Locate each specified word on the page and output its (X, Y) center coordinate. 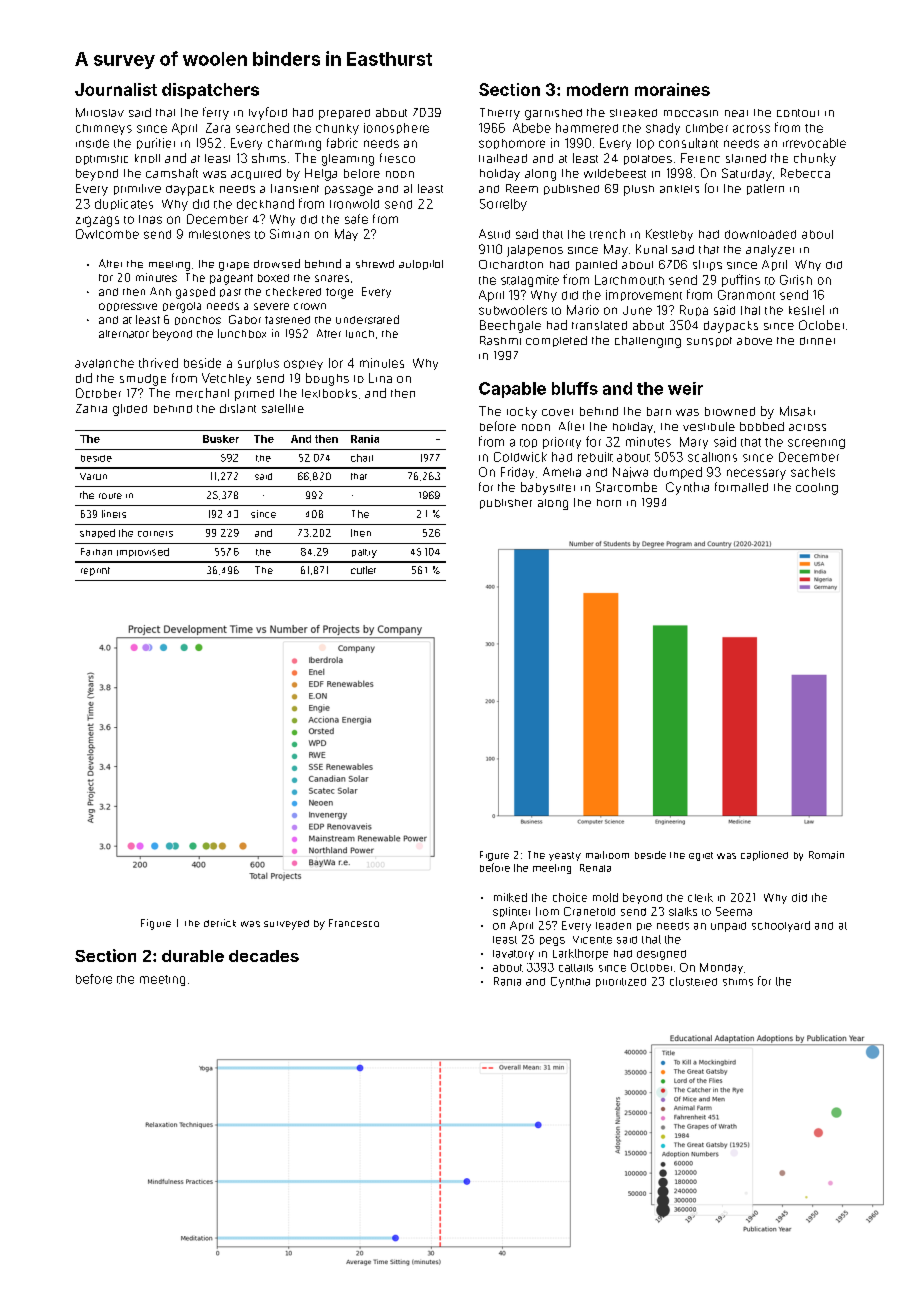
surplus (258, 364)
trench (607, 234)
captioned (764, 856)
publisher (506, 504)
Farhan (96, 552)
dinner (817, 341)
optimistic (102, 160)
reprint (95, 571)
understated (367, 319)
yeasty (565, 856)
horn (609, 503)
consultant (688, 143)
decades (264, 956)
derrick (220, 923)
